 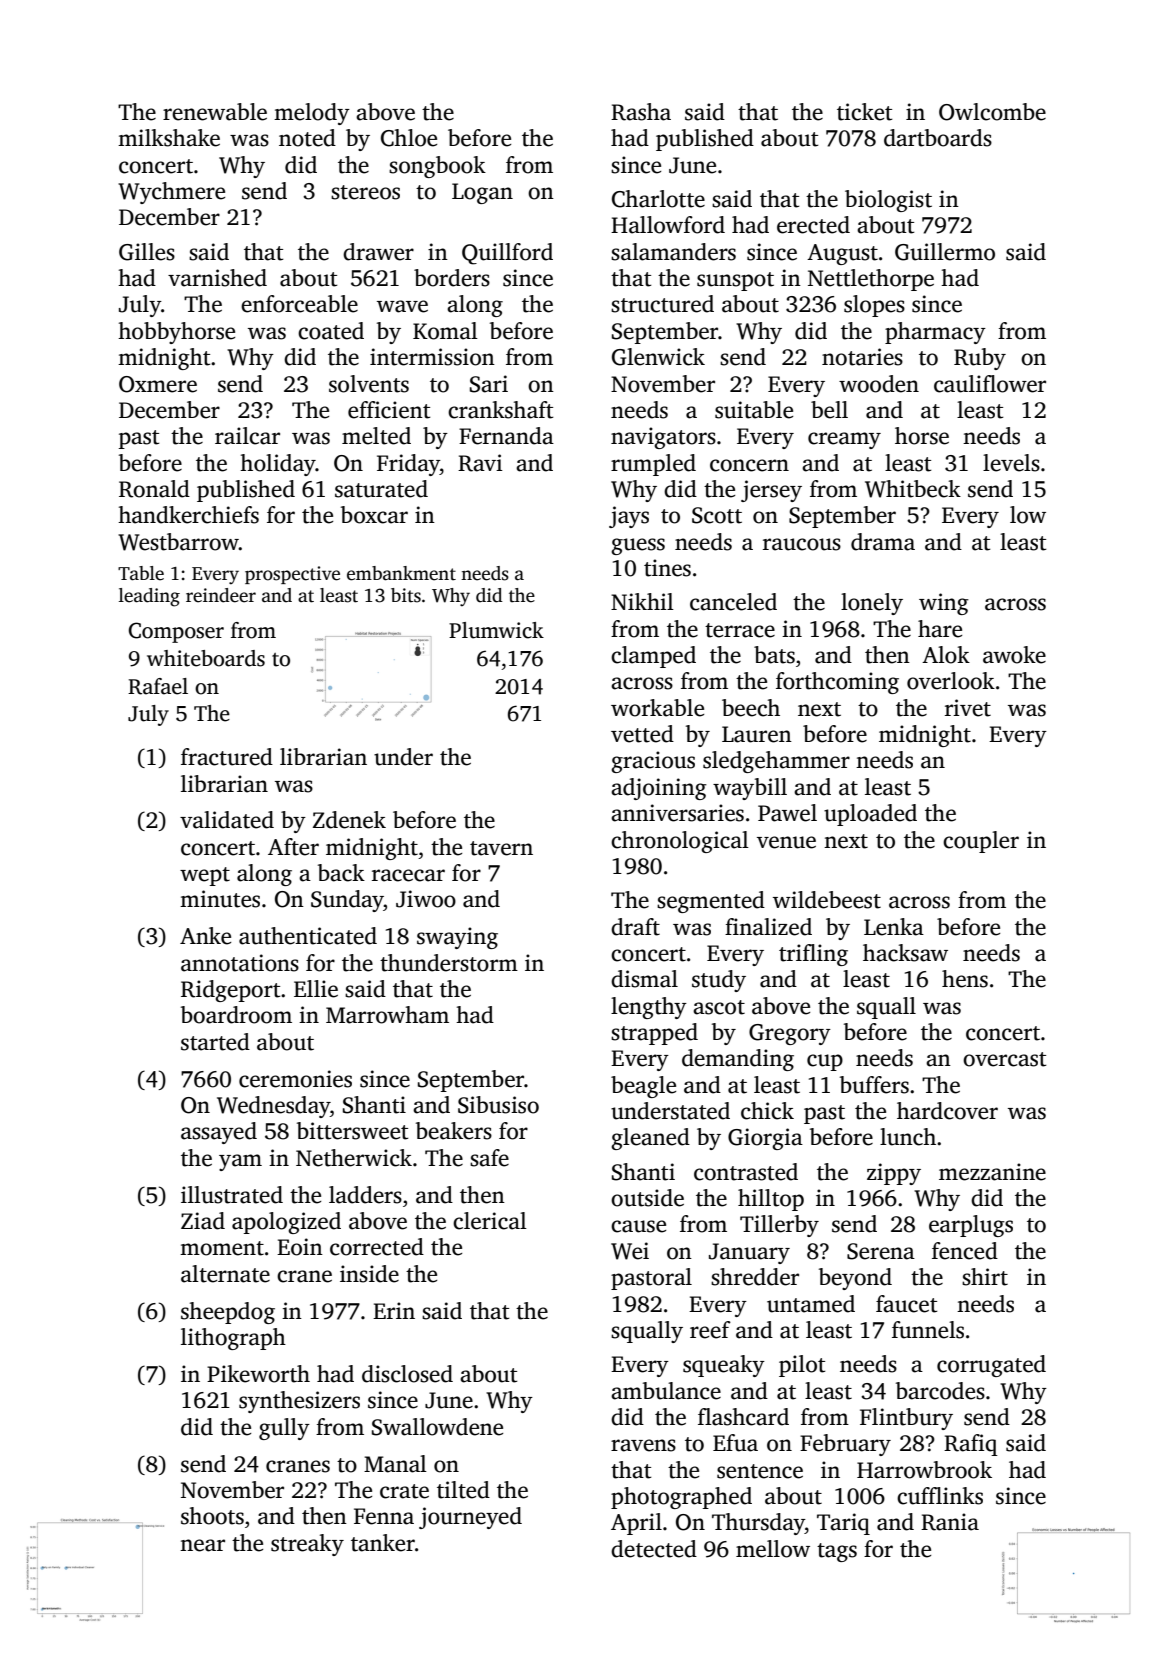 What do you see at coordinates (719, 1007) in the page?
I see `ascot` at bounding box center [719, 1007].
